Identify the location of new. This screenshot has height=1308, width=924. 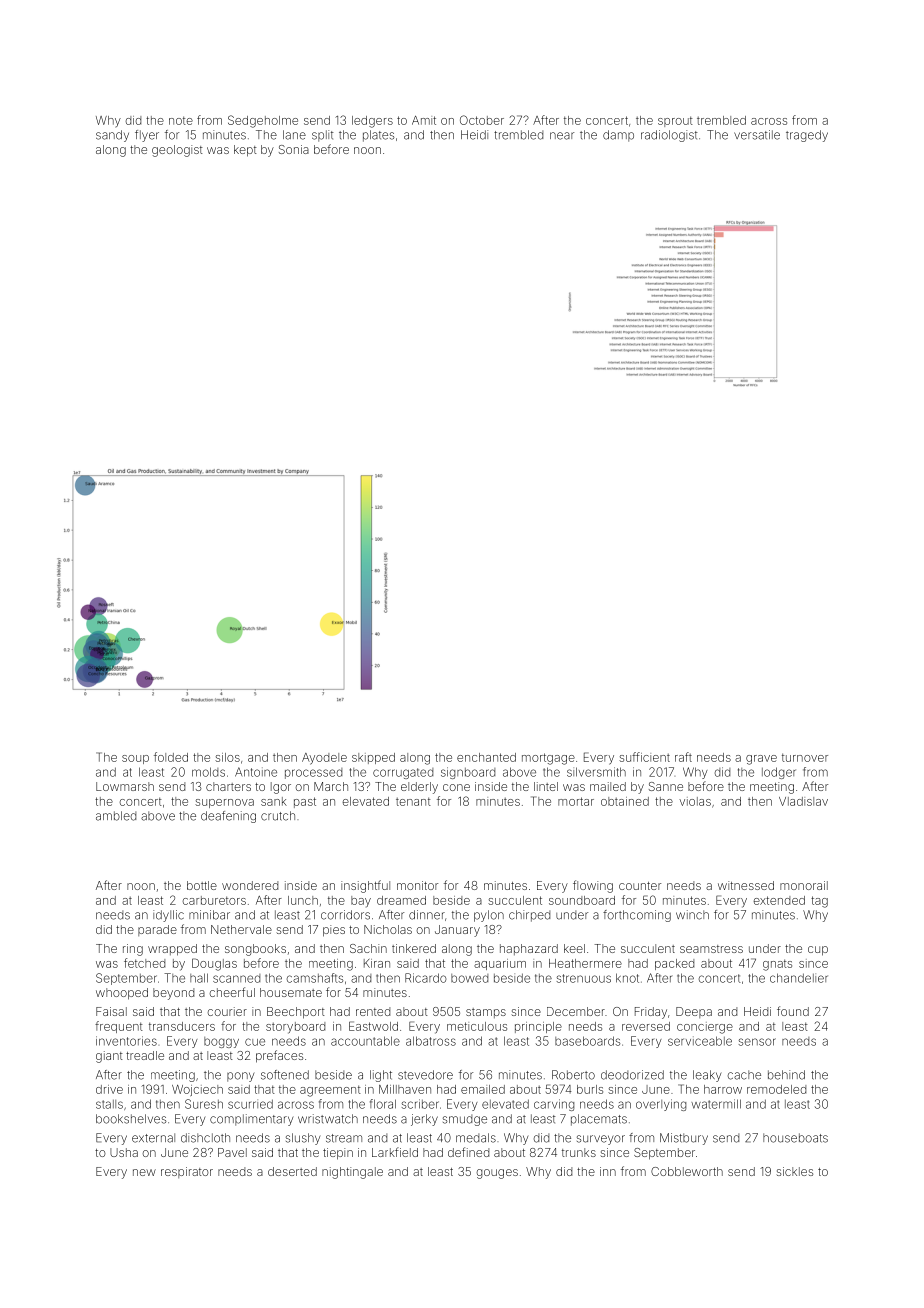
(144, 1172).
